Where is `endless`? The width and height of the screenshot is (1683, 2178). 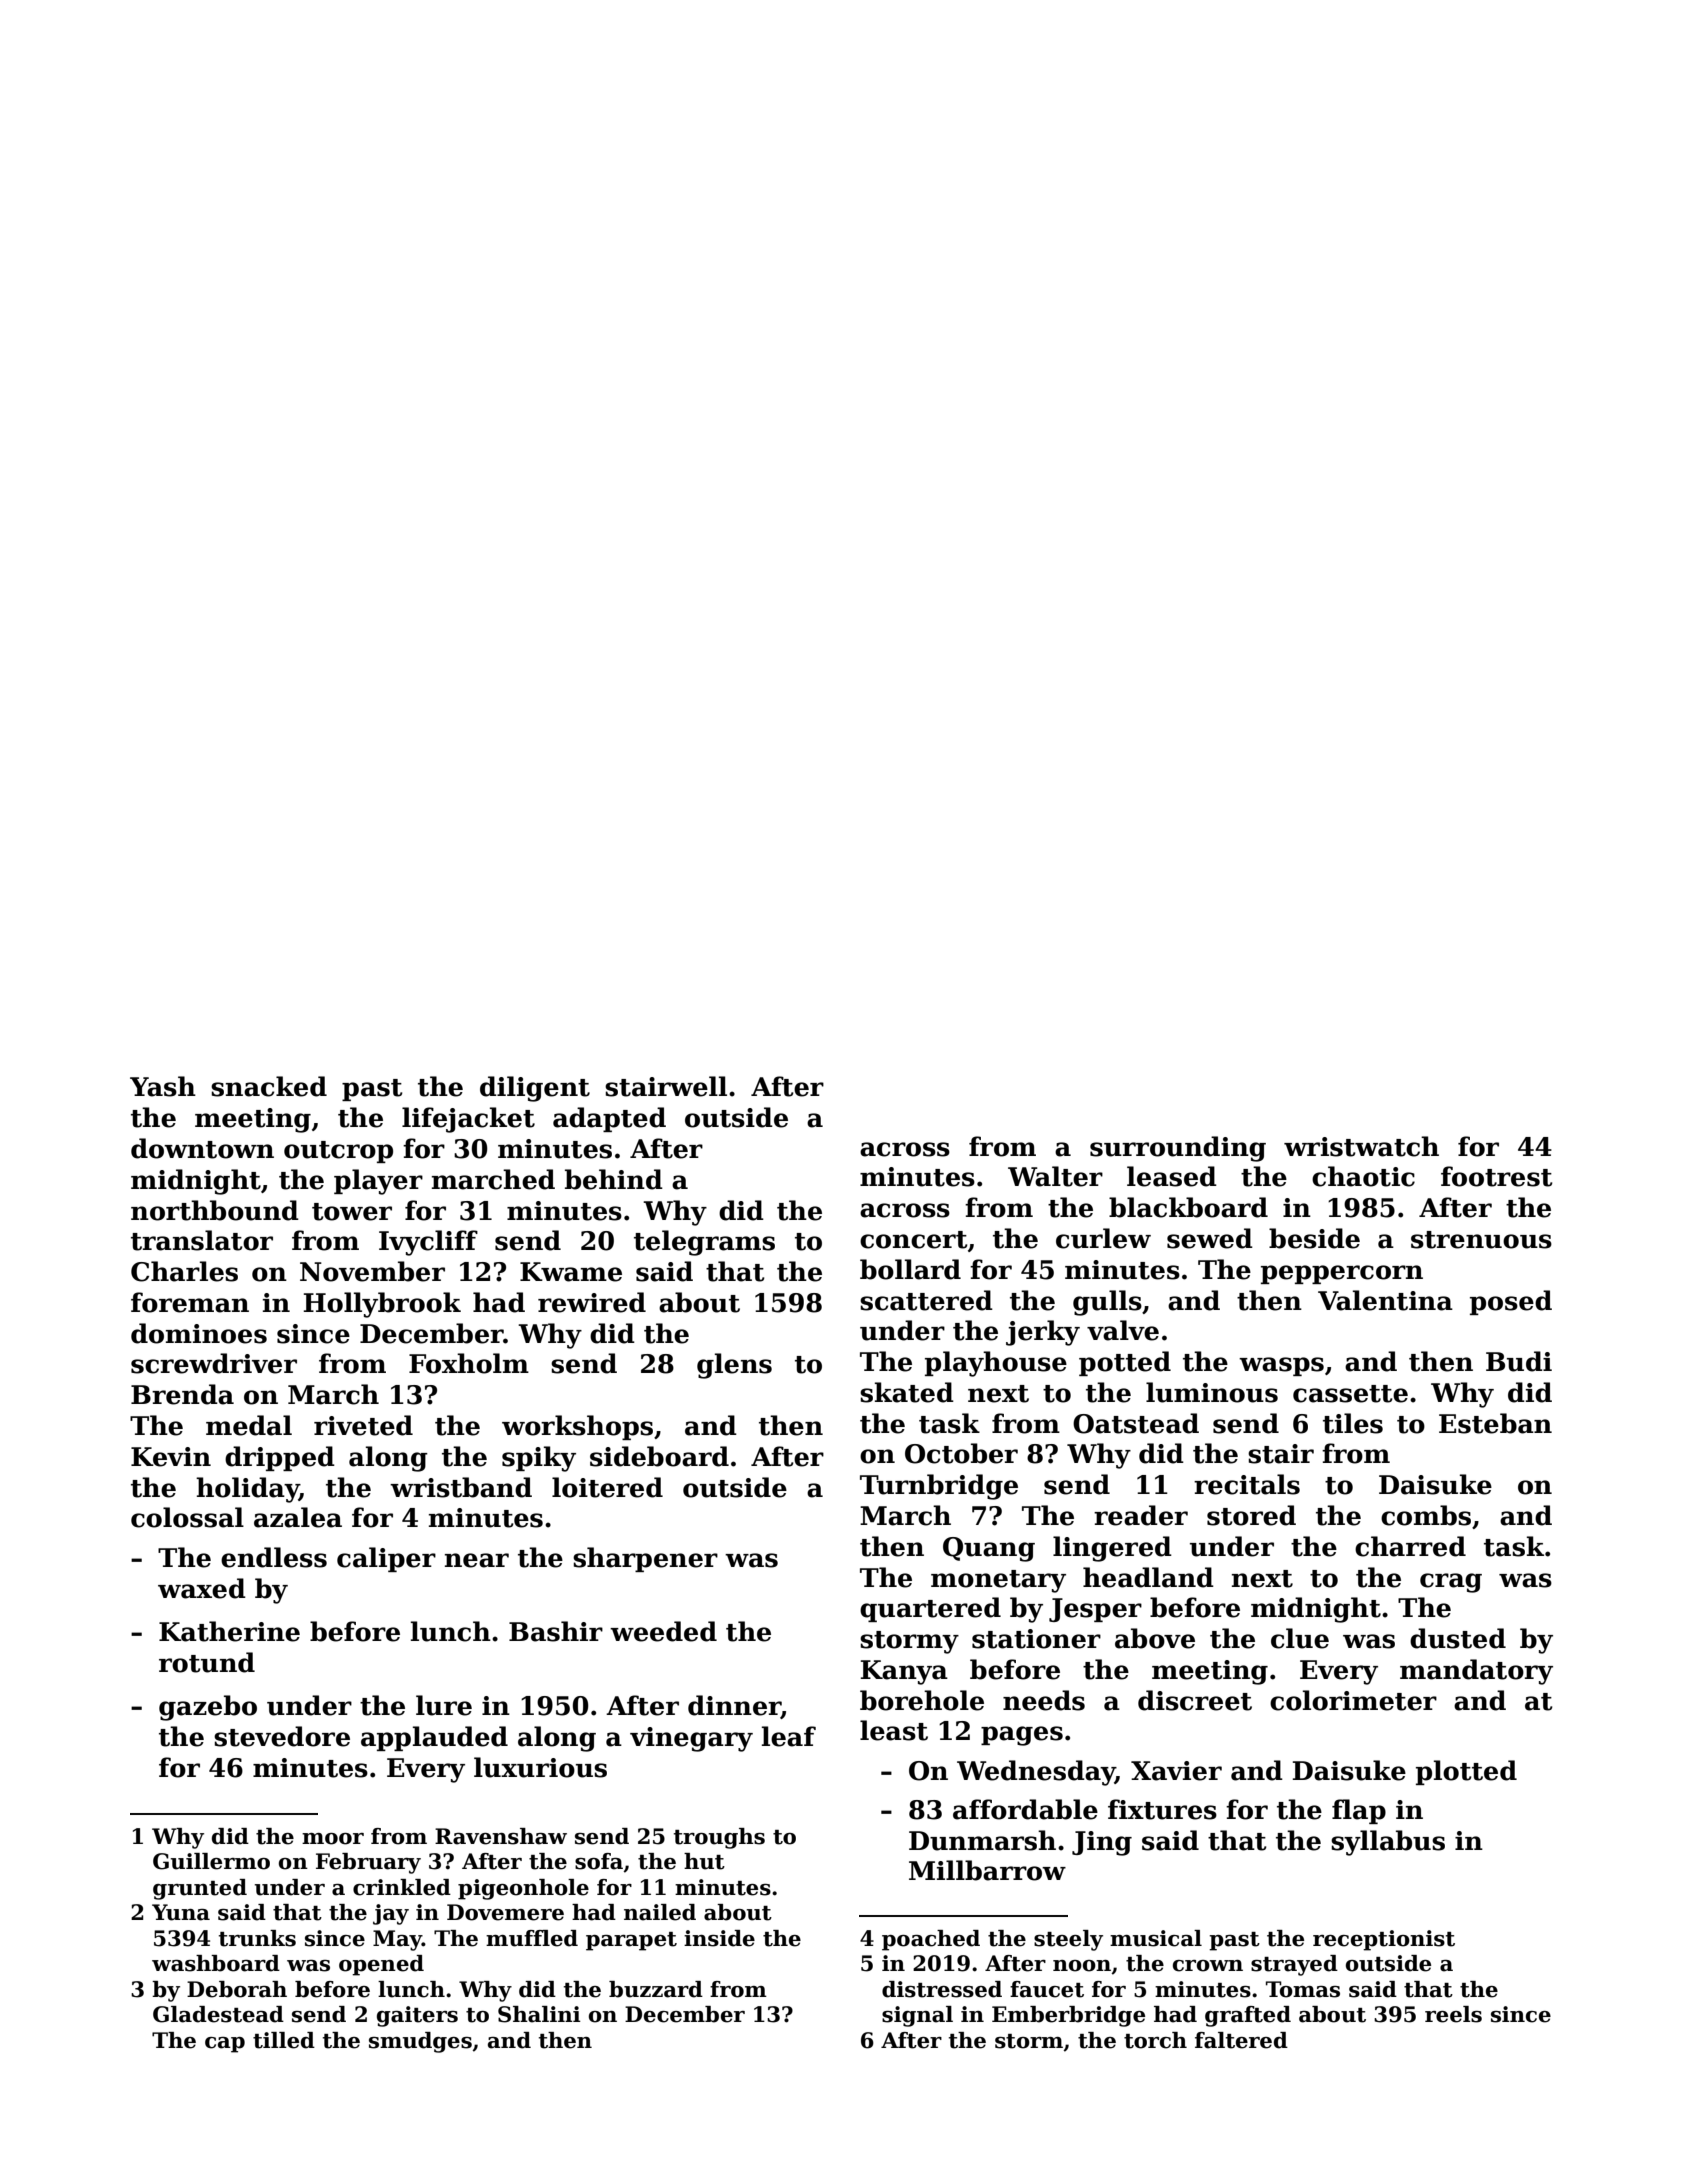 endless is located at coordinates (274, 1557).
